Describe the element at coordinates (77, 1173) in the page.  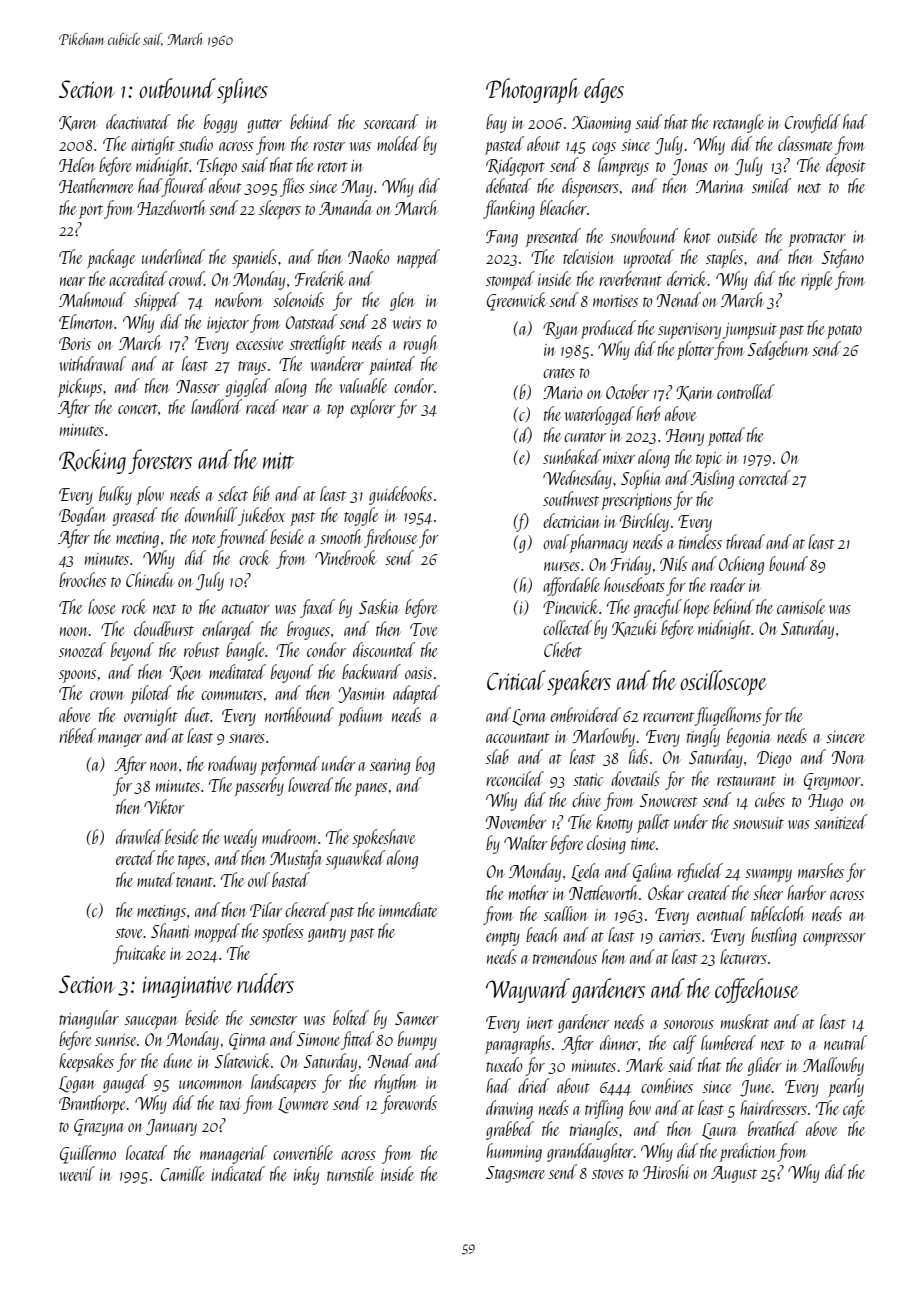
I see `weevil` at that location.
